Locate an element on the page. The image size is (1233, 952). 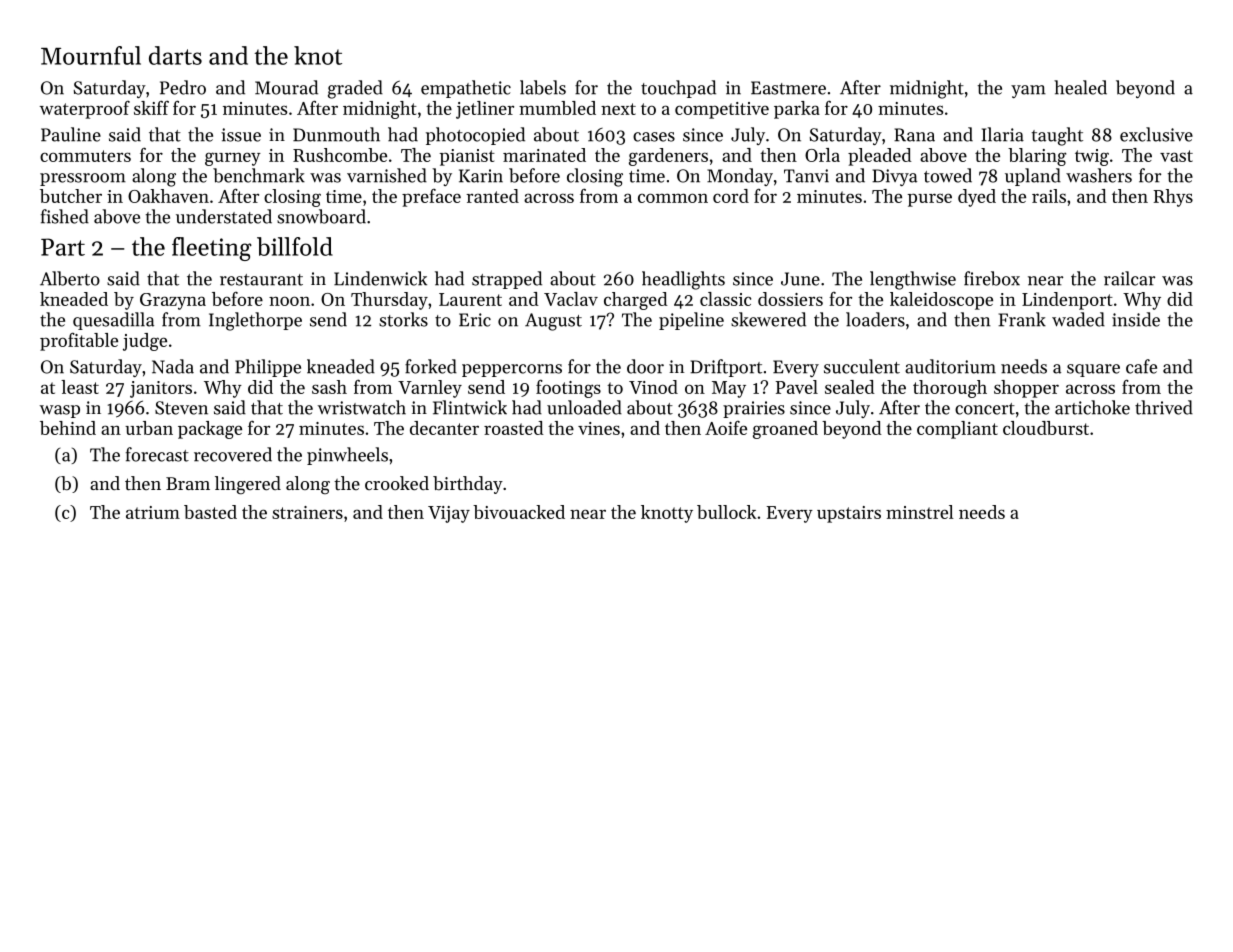
Inglethorpe is located at coordinates (255, 321).
